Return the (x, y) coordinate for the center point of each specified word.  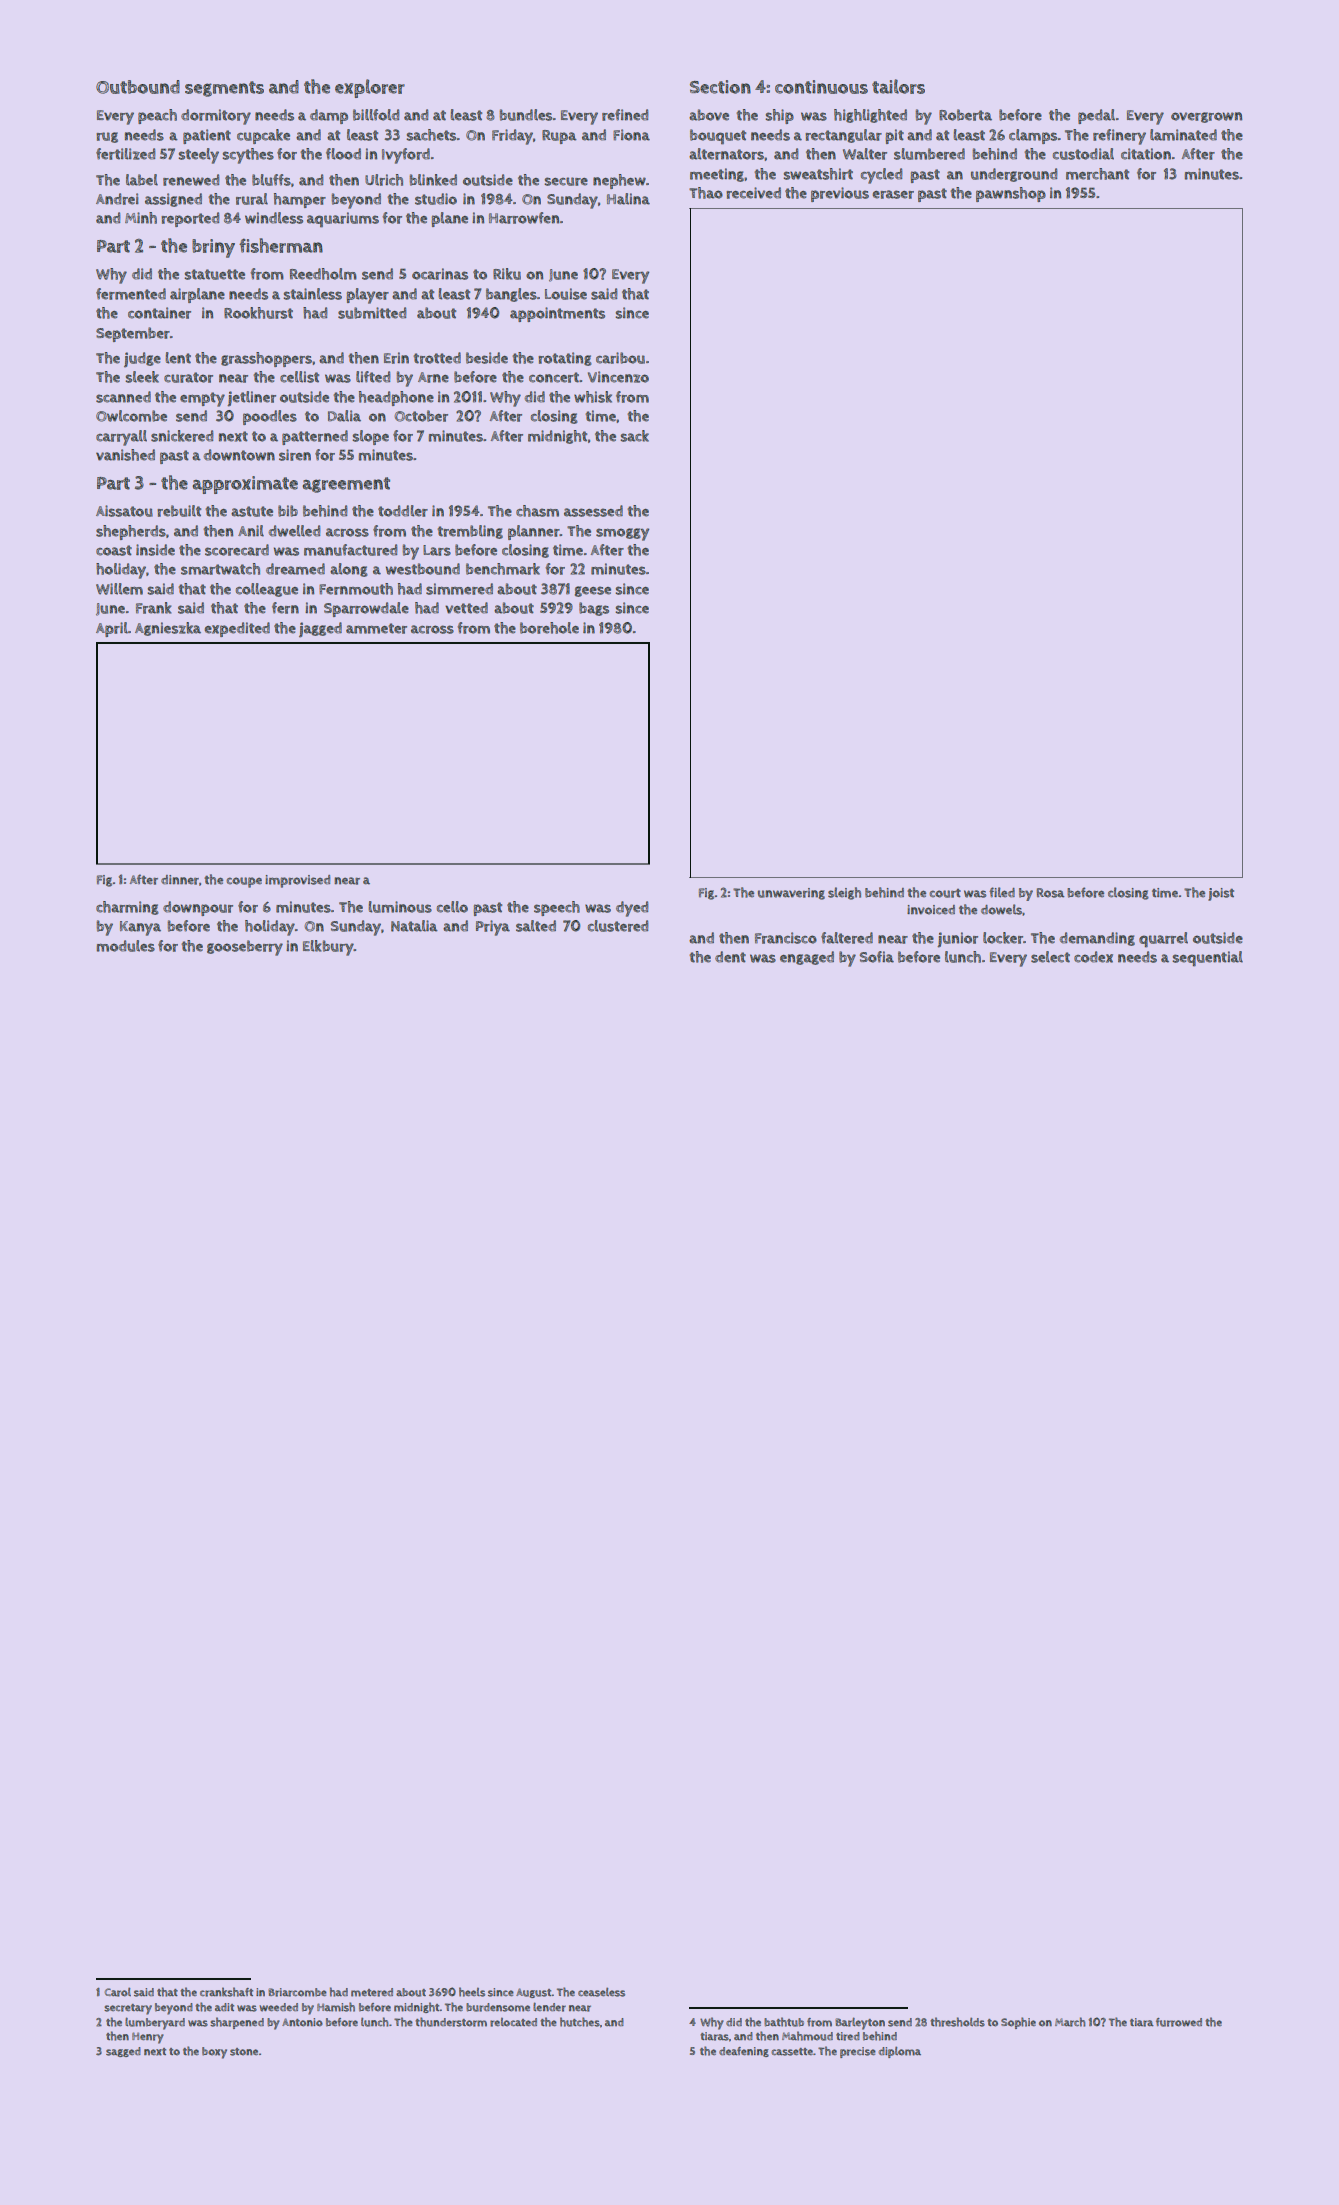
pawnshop (1011, 194)
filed (1002, 892)
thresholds (958, 2022)
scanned (123, 397)
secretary (128, 2009)
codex (1093, 957)
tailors (898, 86)
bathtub (784, 2022)
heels (472, 1992)
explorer (370, 88)
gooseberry (245, 948)
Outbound (138, 87)
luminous (400, 907)
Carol (118, 1992)
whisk (593, 397)
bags (594, 609)
